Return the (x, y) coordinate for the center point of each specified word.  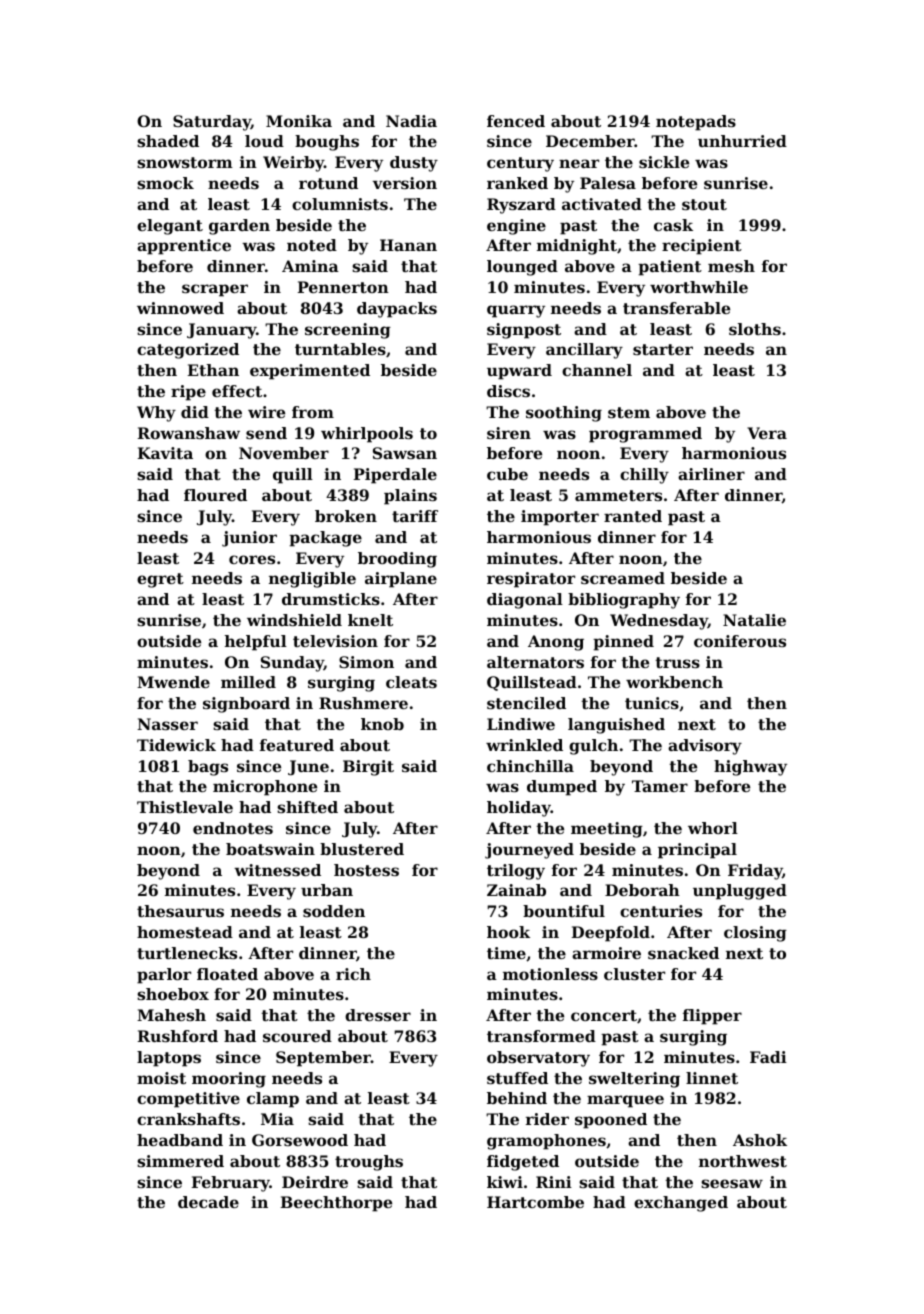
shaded (168, 141)
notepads (696, 123)
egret (160, 580)
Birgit (368, 768)
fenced (516, 121)
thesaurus (180, 911)
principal (697, 851)
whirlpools (367, 435)
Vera (767, 433)
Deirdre (315, 1182)
